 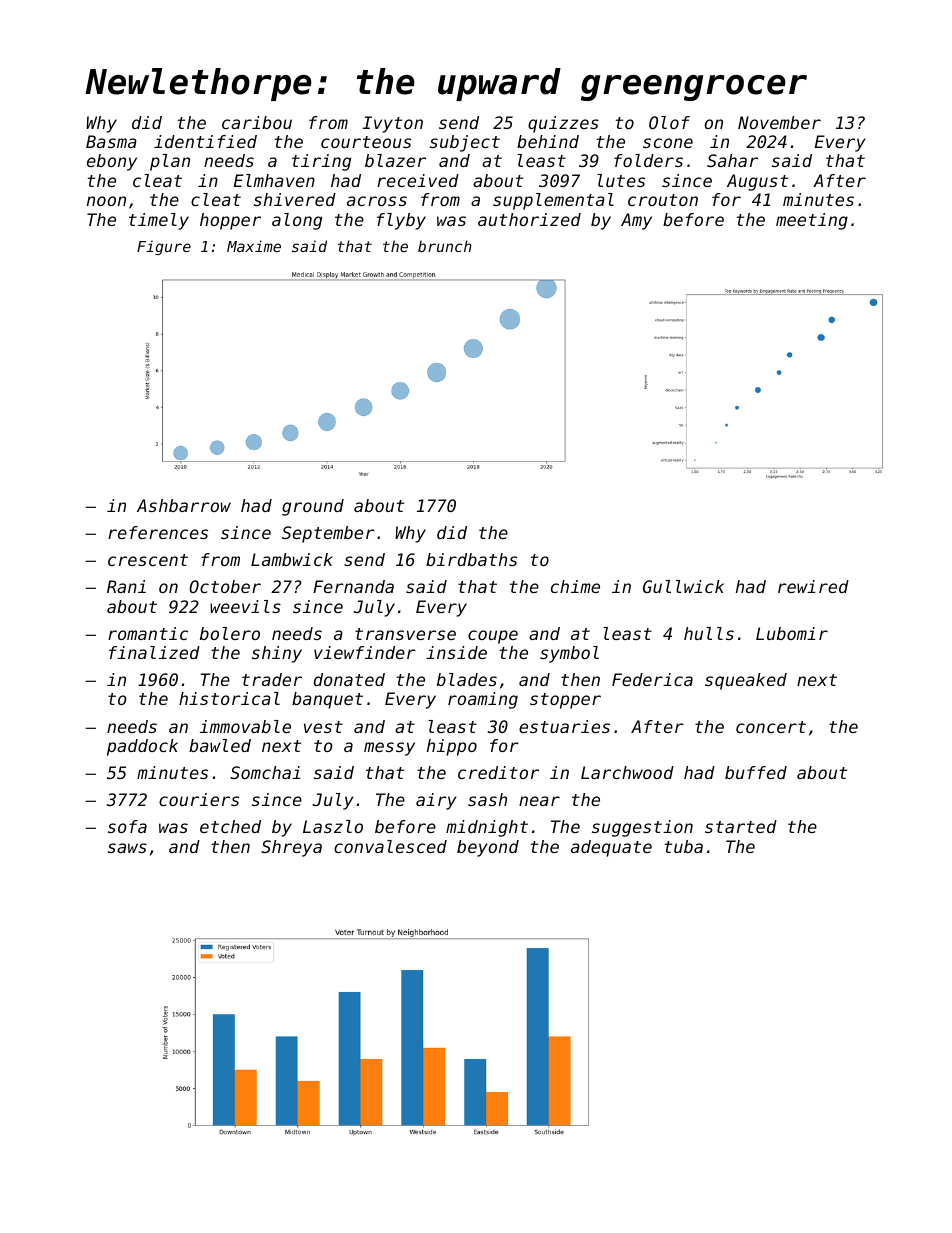 What do you see at coordinates (154, 652) in the screenshot?
I see `finalized` at bounding box center [154, 652].
